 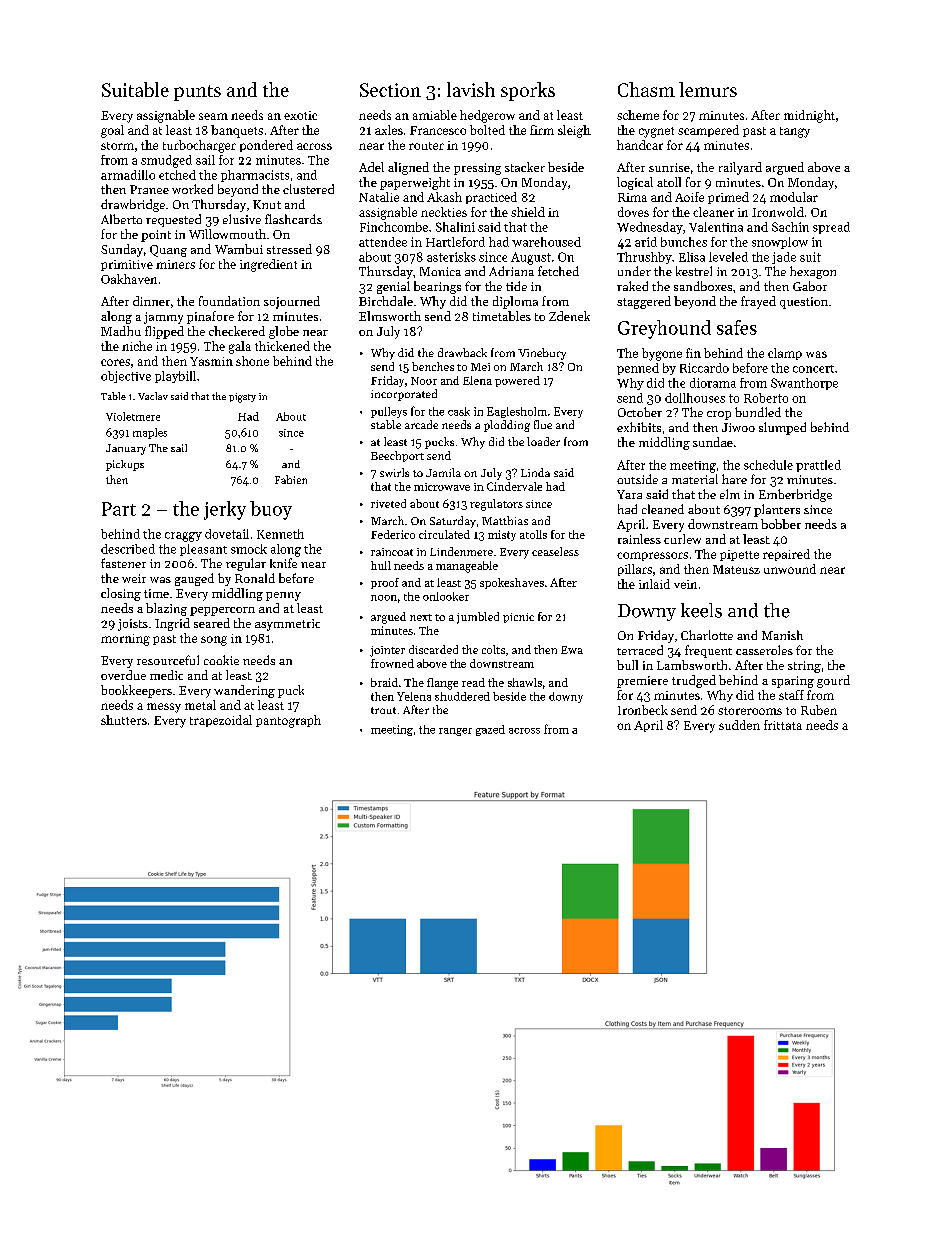 What do you see at coordinates (462, 696) in the screenshot?
I see `shuddered` at bounding box center [462, 696].
